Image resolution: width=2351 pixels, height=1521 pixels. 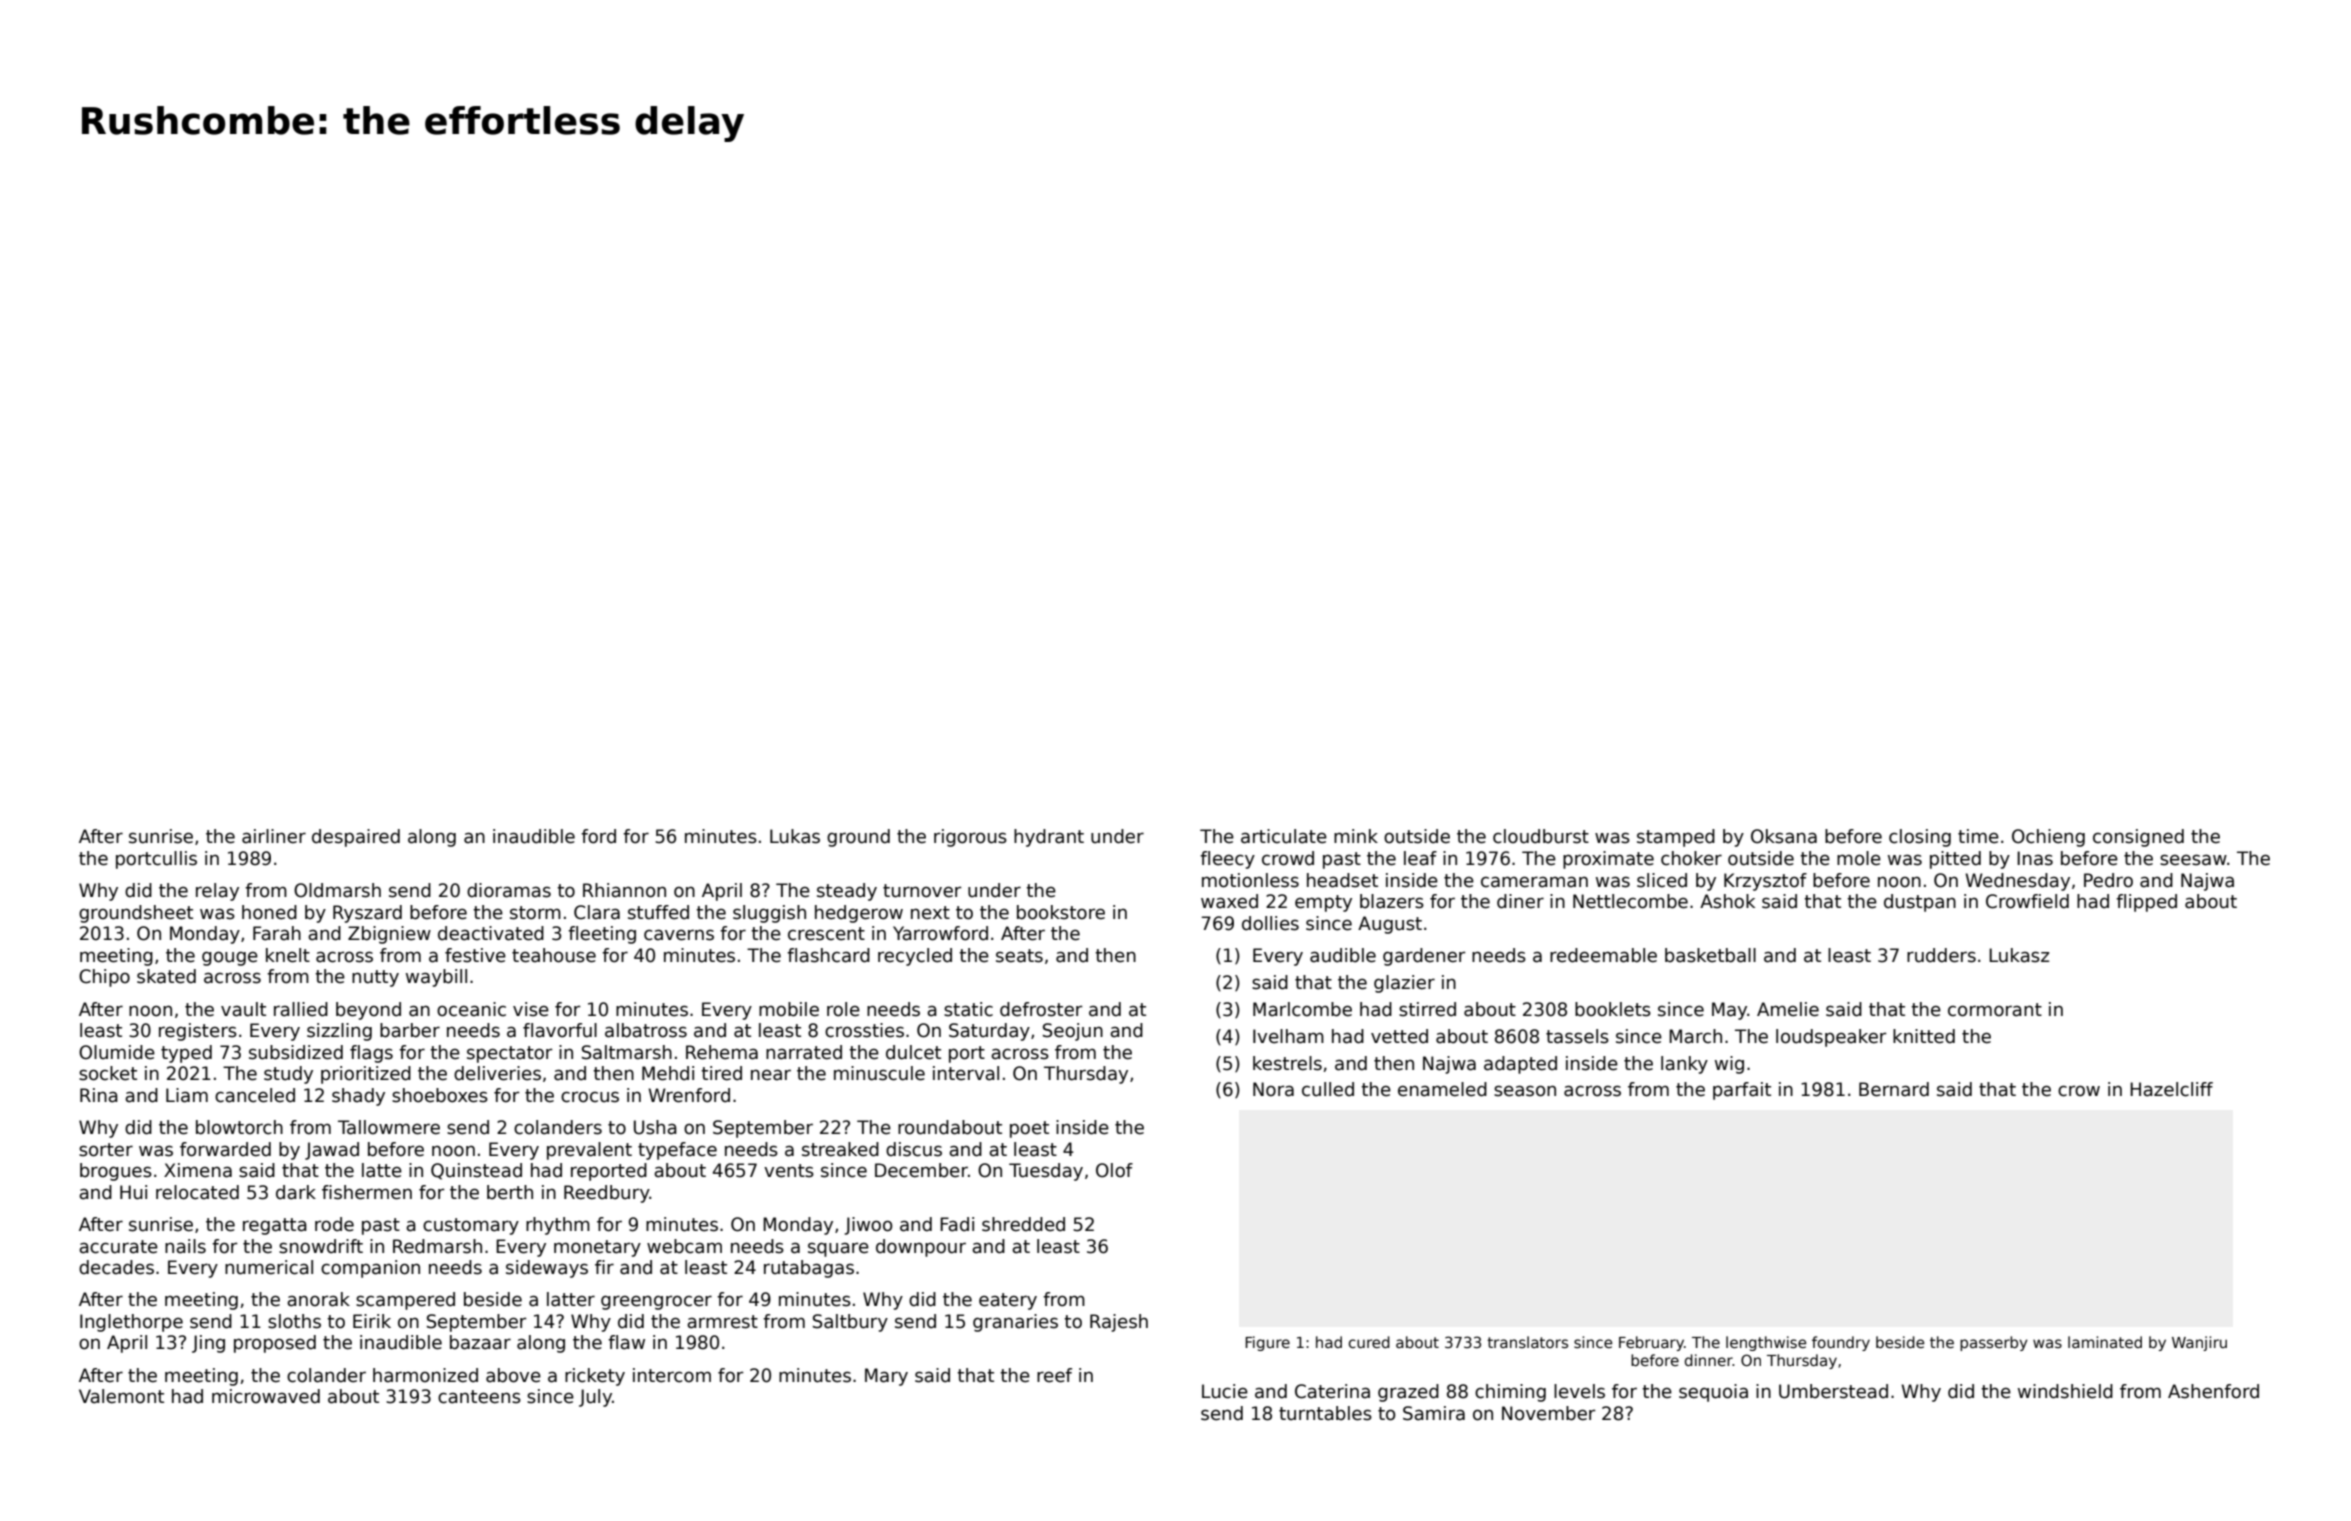 What do you see at coordinates (826, 934) in the screenshot?
I see `crescent` at bounding box center [826, 934].
